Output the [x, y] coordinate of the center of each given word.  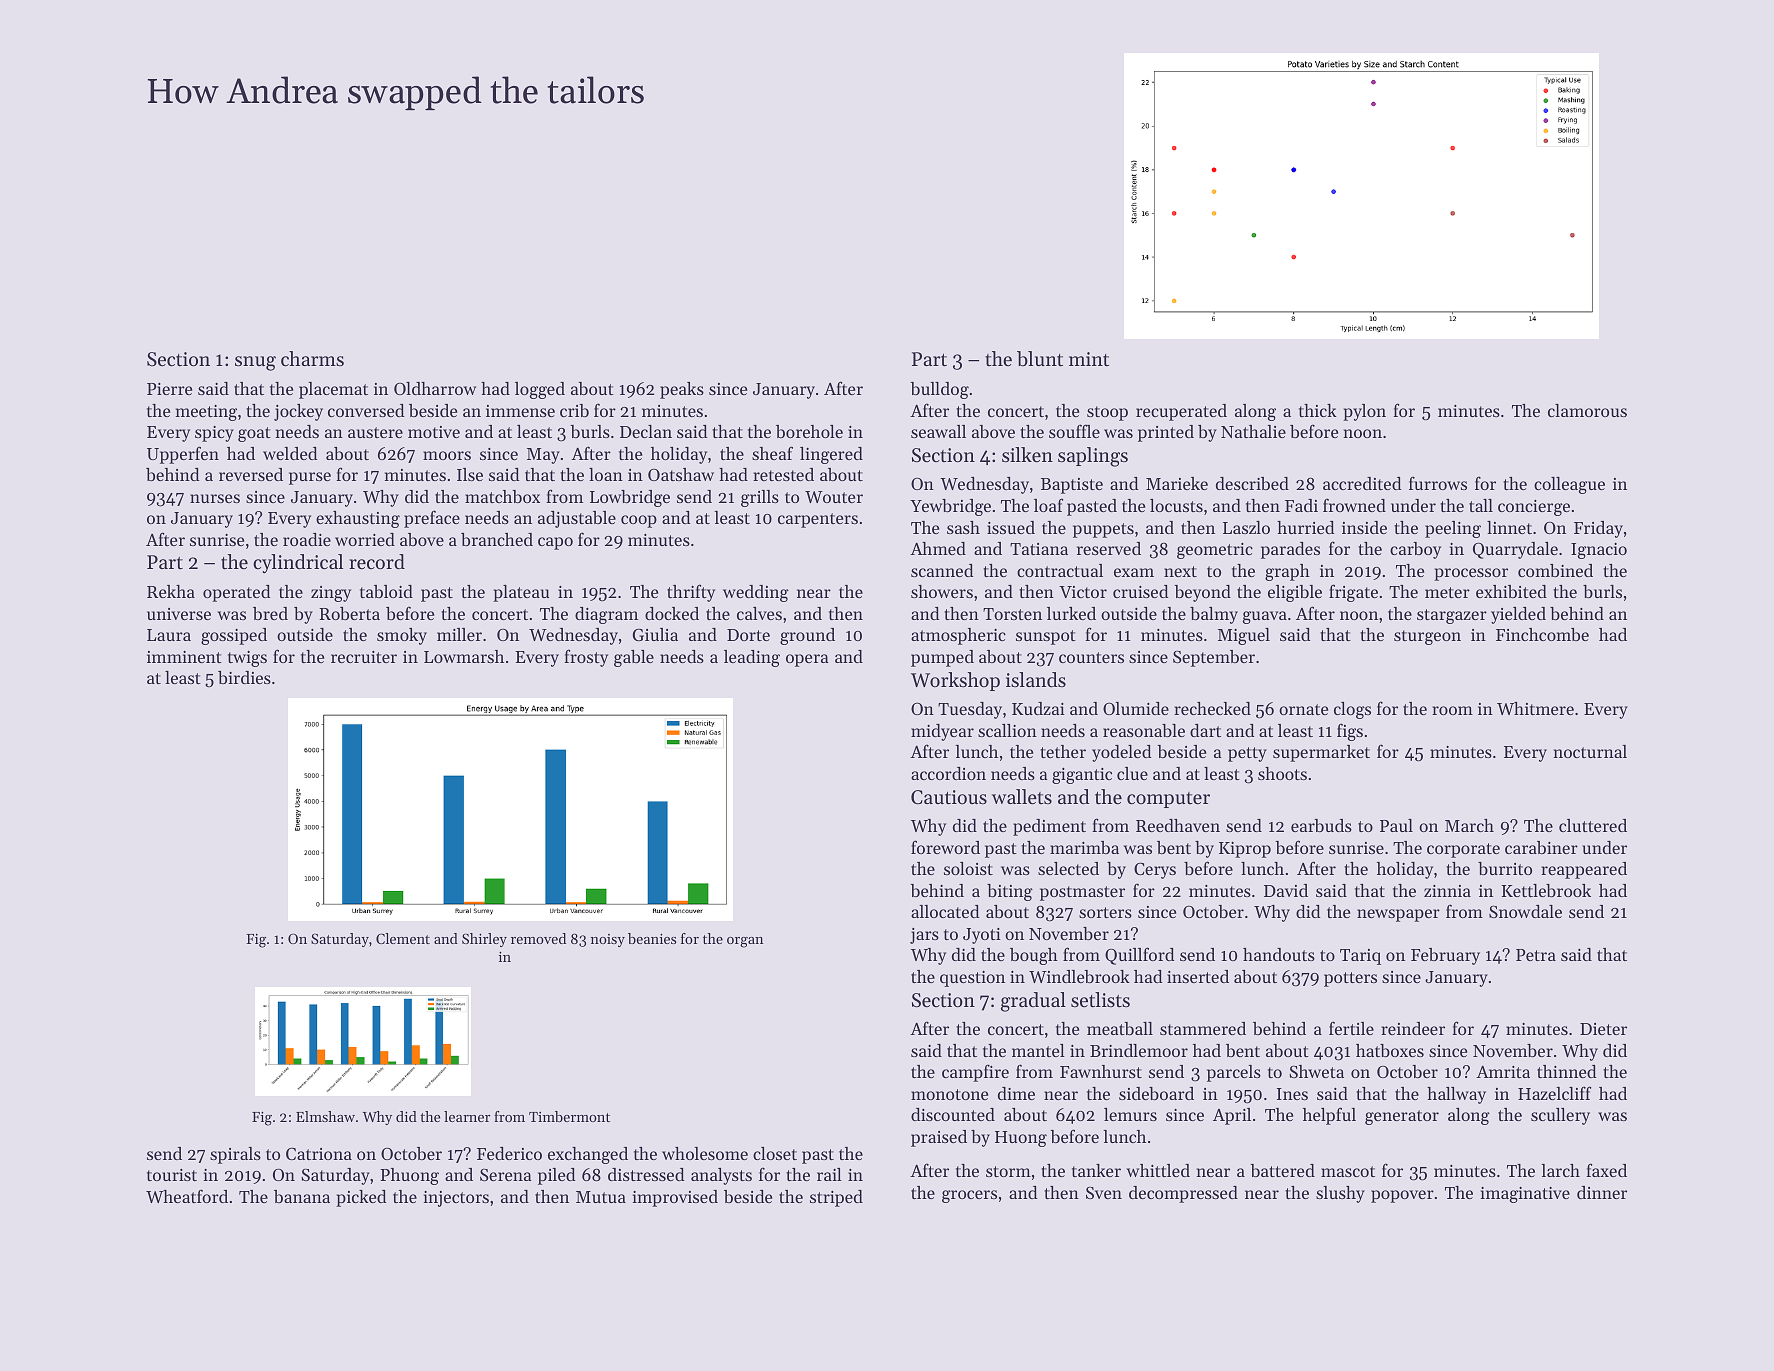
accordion [948, 773]
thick [1318, 410]
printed [1166, 433]
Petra [1536, 955]
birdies [244, 677]
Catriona [319, 1154]
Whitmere [1535, 708]
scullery [1560, 1116]
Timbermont [569, 1116]
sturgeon [1427, 637]
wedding [756, 593]
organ [745, 942]
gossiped [234, 636]
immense [520, 411]
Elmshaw [325, 1116]
